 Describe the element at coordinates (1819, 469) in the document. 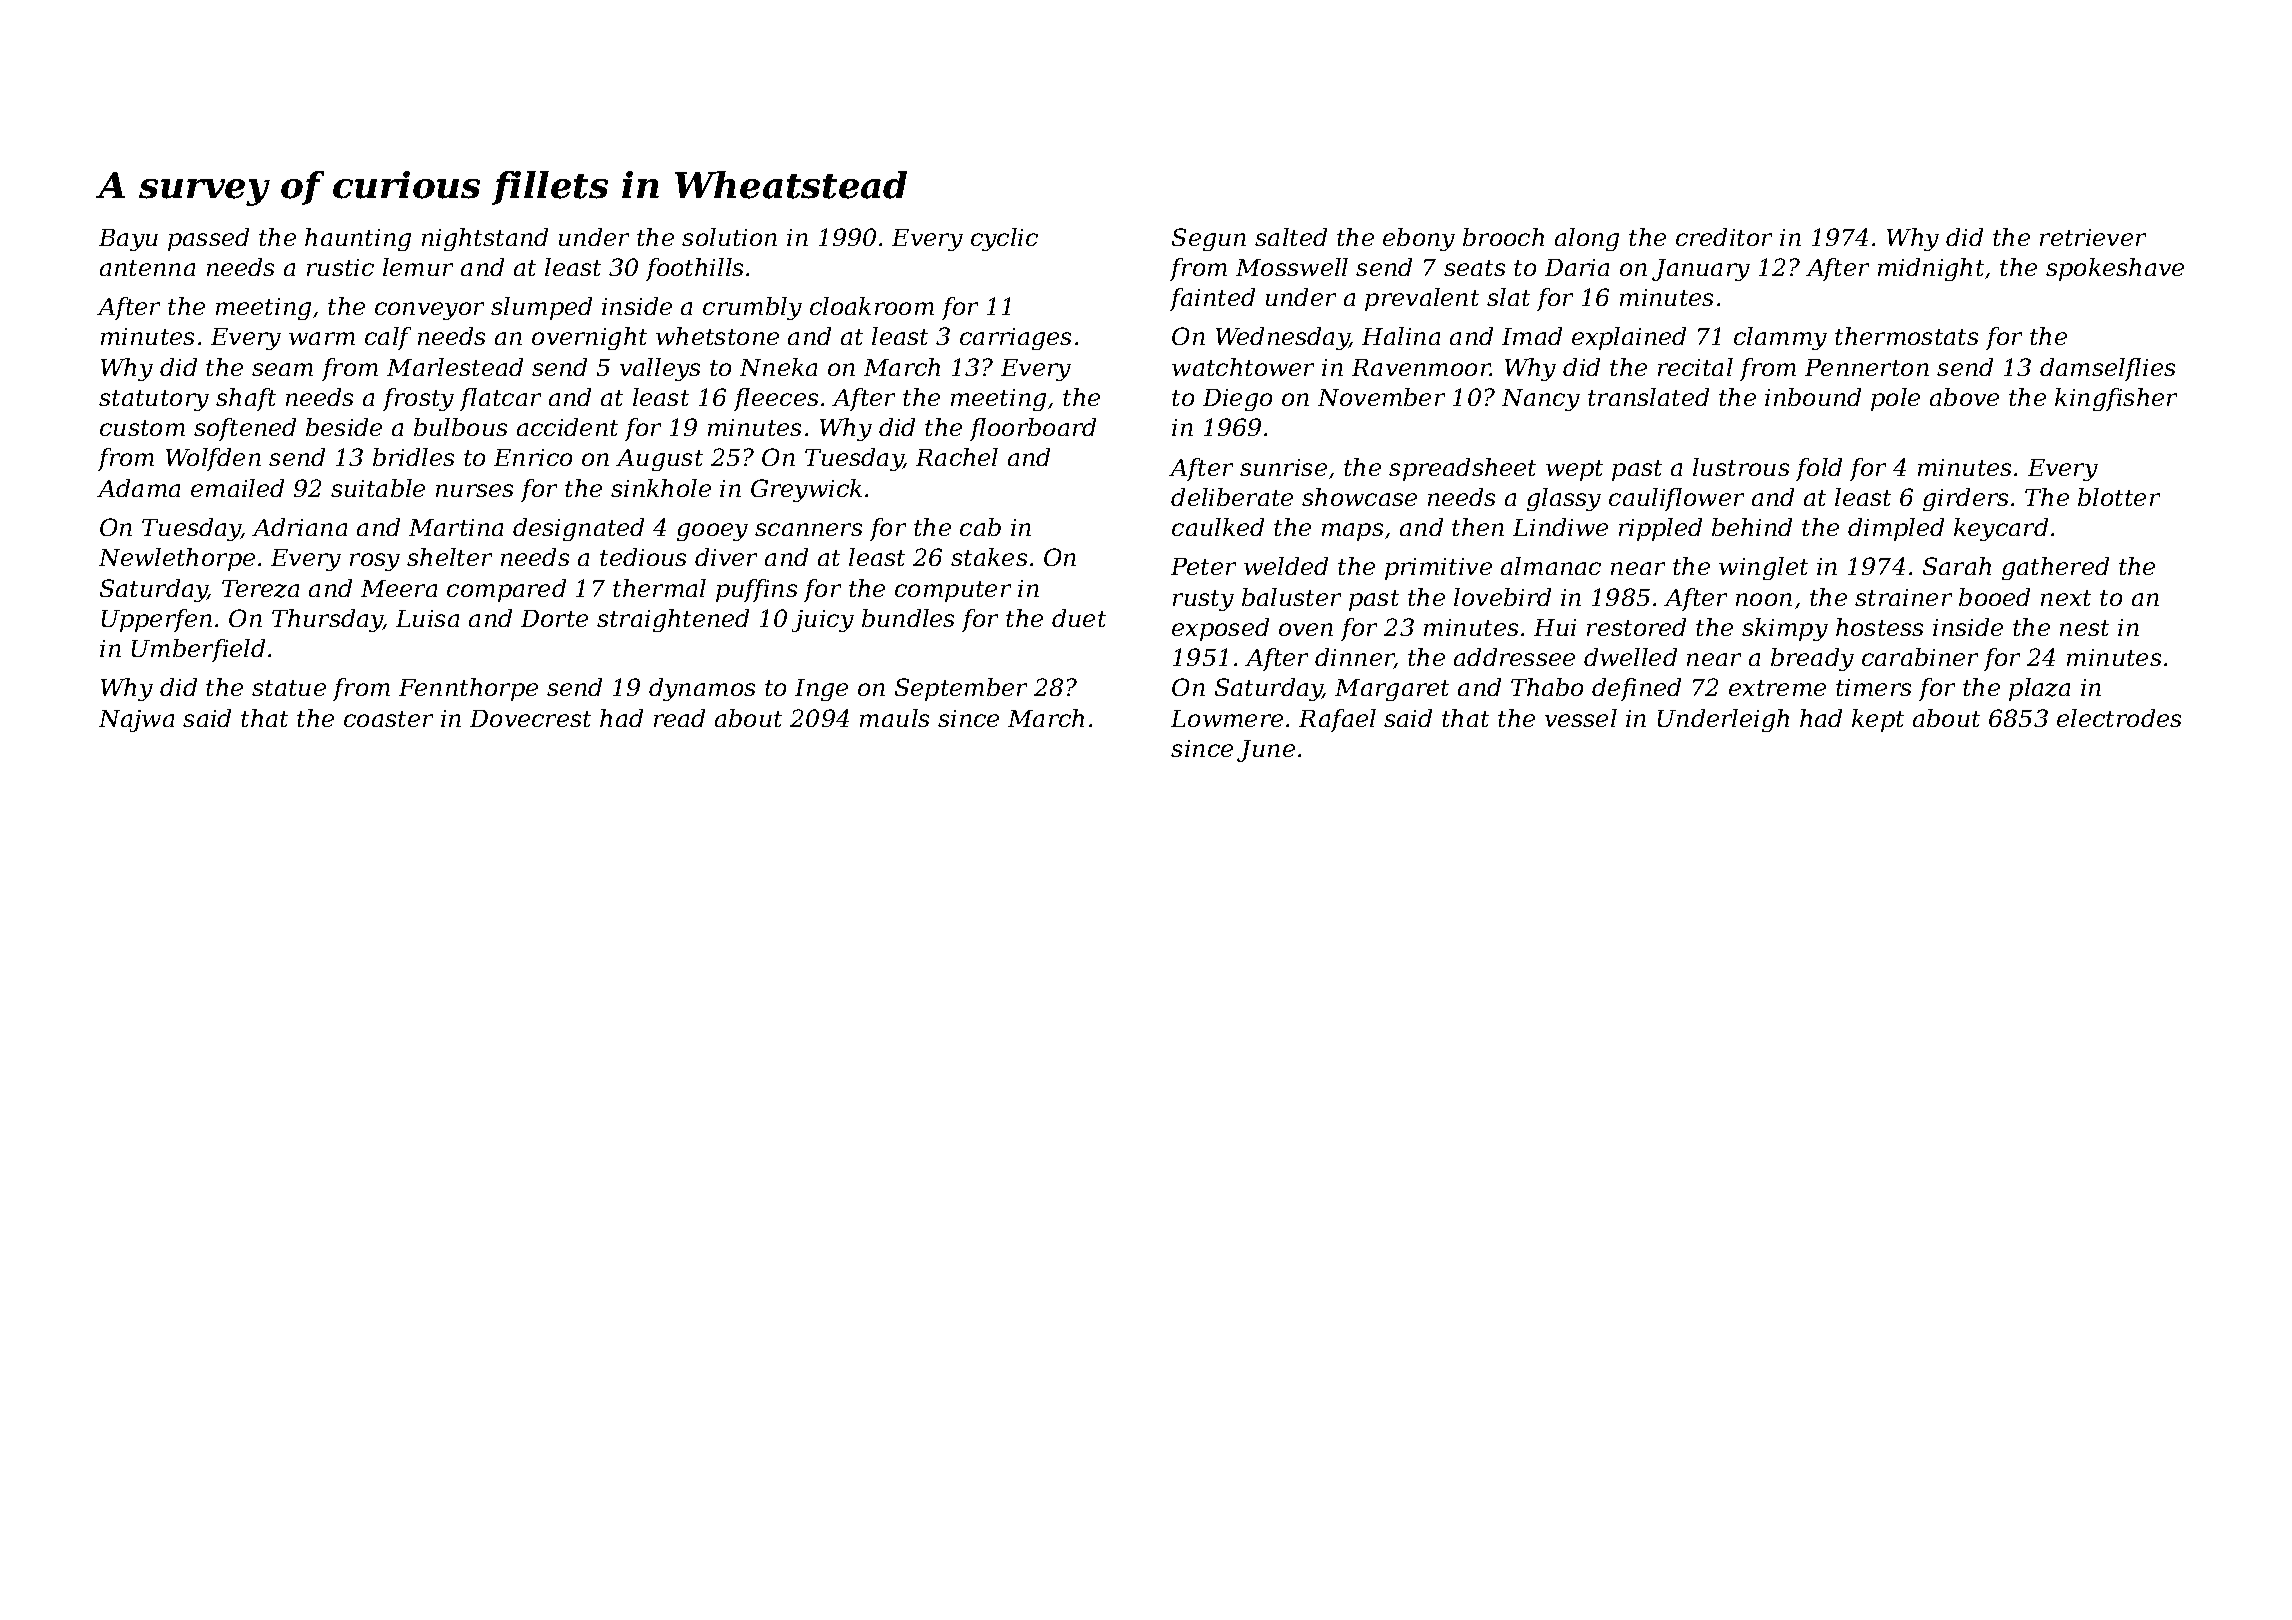

I see `fold` at that location.
